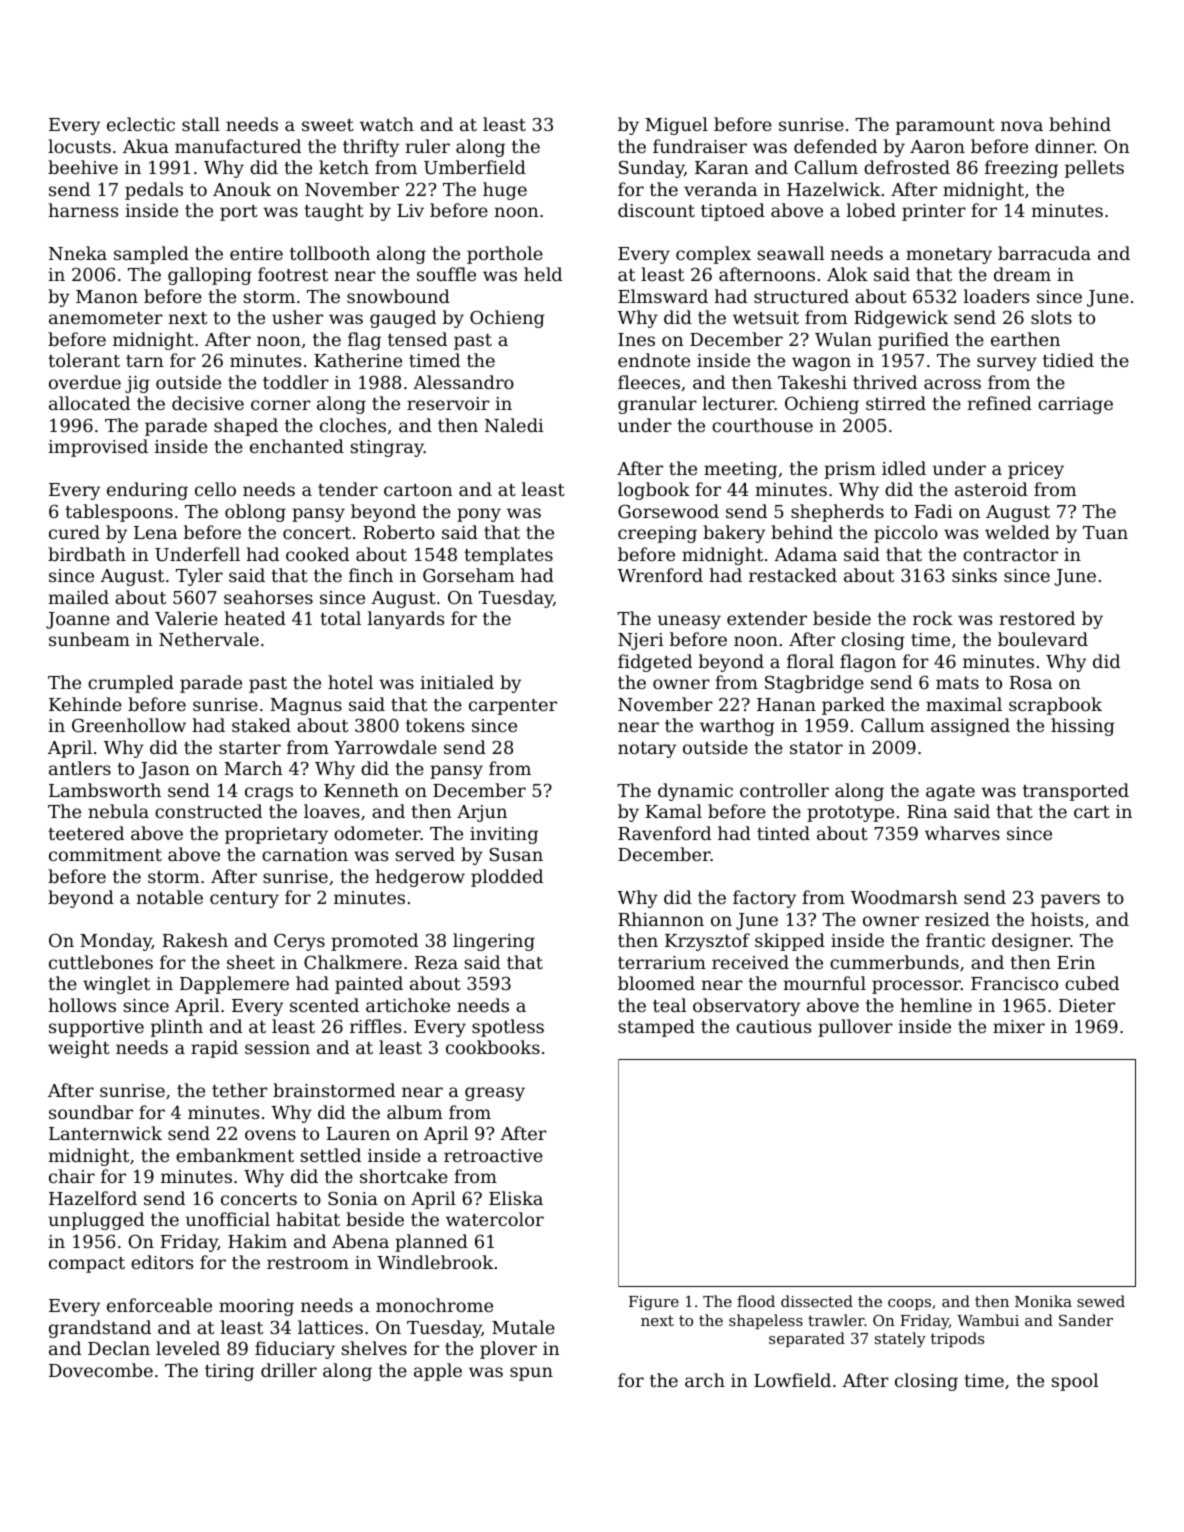 The height and width of the image is (1532, 1184). I want to click on lanyards, so click(406, 620).
